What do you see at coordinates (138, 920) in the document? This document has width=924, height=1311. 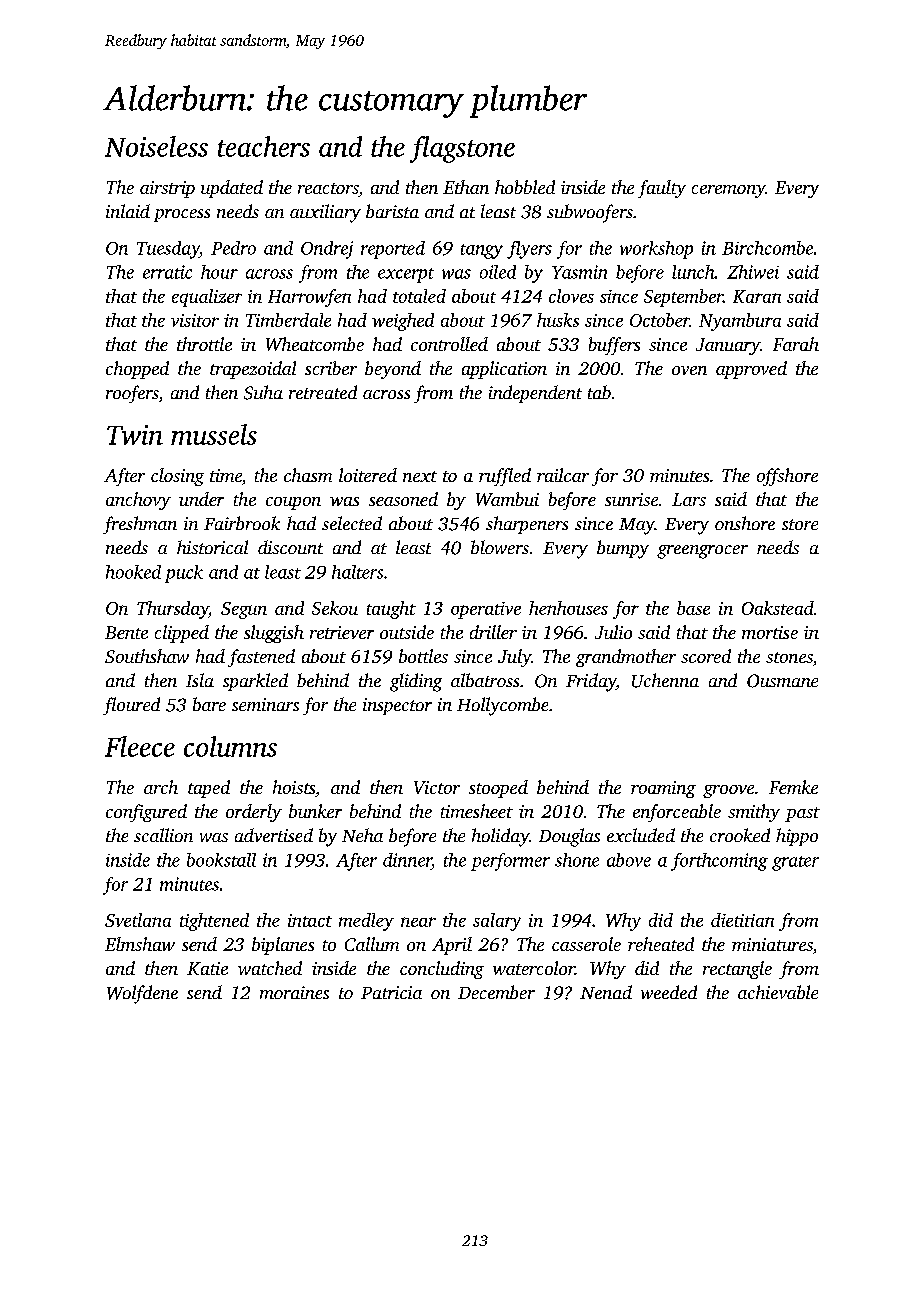 I see `Svetlana` at bounding box center [138, 920].
